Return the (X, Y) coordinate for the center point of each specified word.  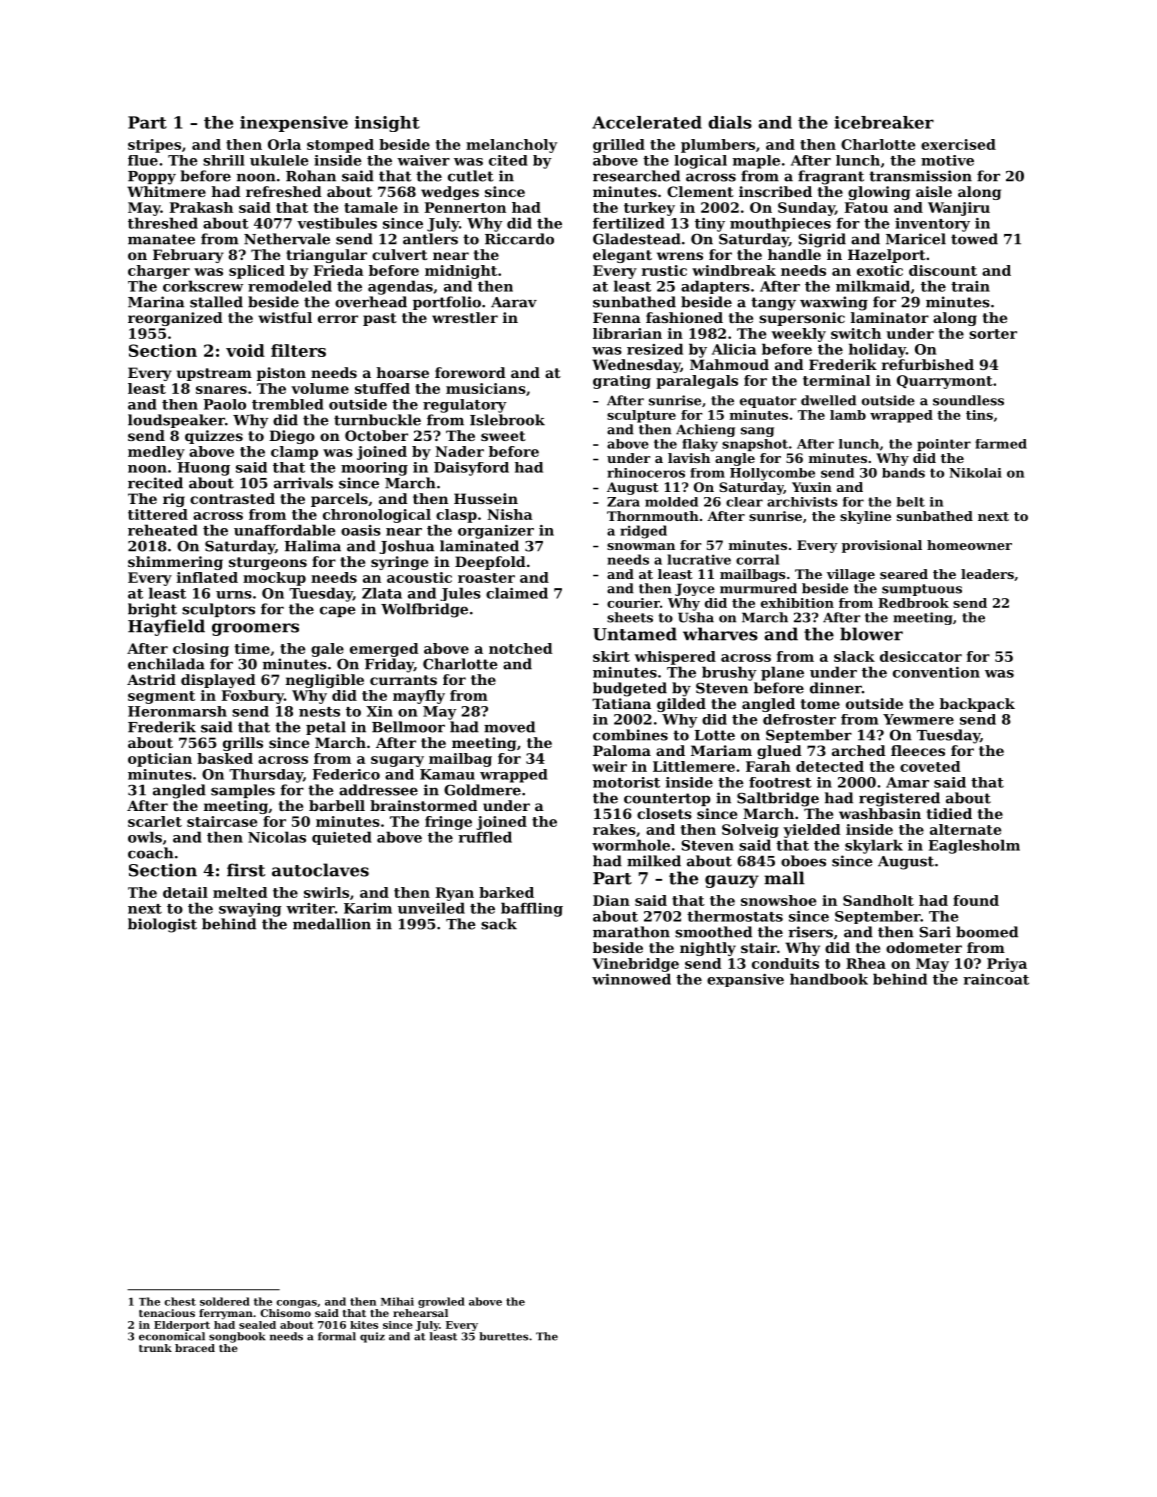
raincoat (996, 979)
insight (387, 124)
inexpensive (294, 124)
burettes (503, 1336)
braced (195, 1348)
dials (730, 122)
